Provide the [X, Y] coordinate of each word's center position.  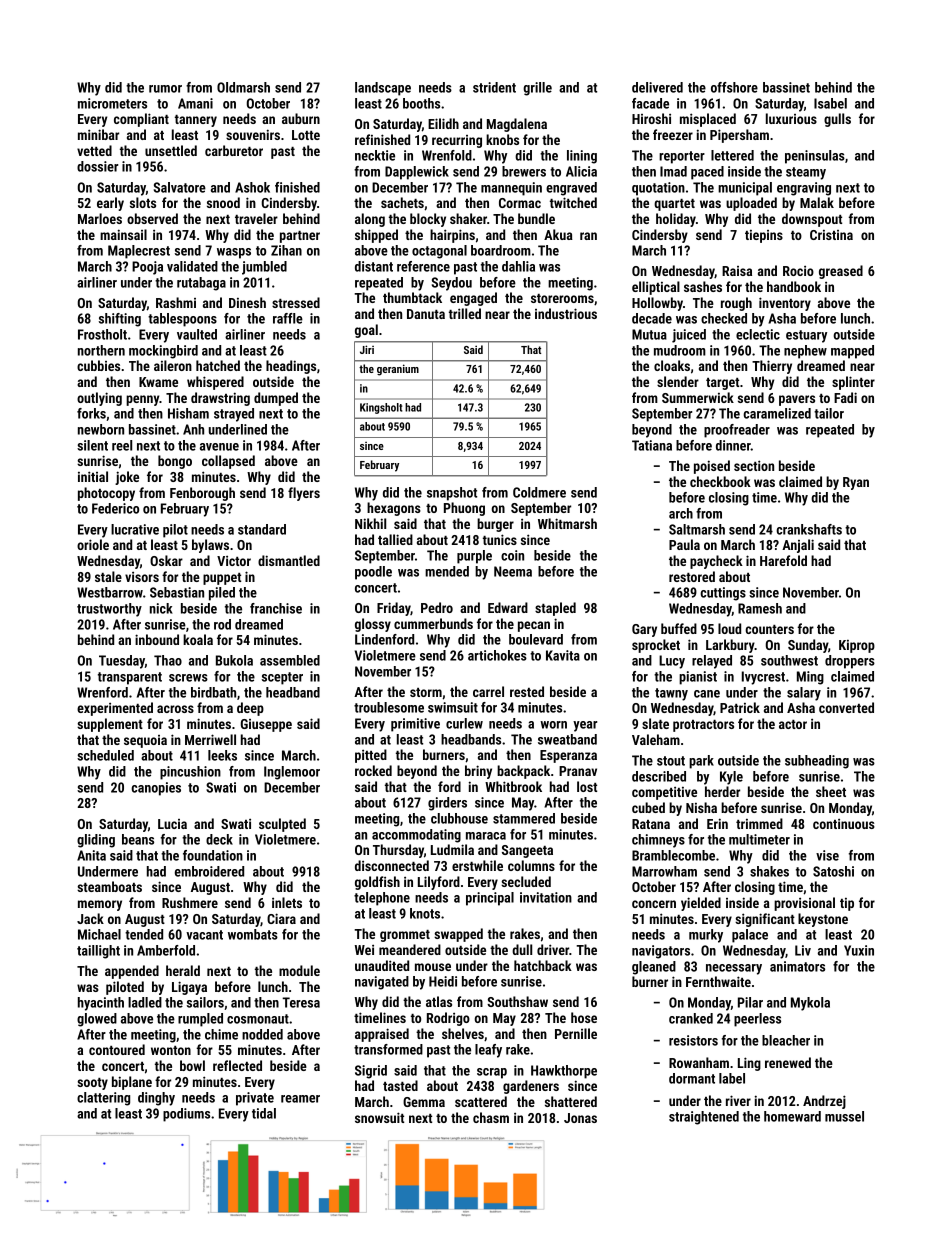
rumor [165, 89]
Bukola [234, 660]
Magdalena [517, 125]
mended [447, 571]
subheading [817, 762]
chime [221, 1034]
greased [841, 272]
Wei [364, 950]
